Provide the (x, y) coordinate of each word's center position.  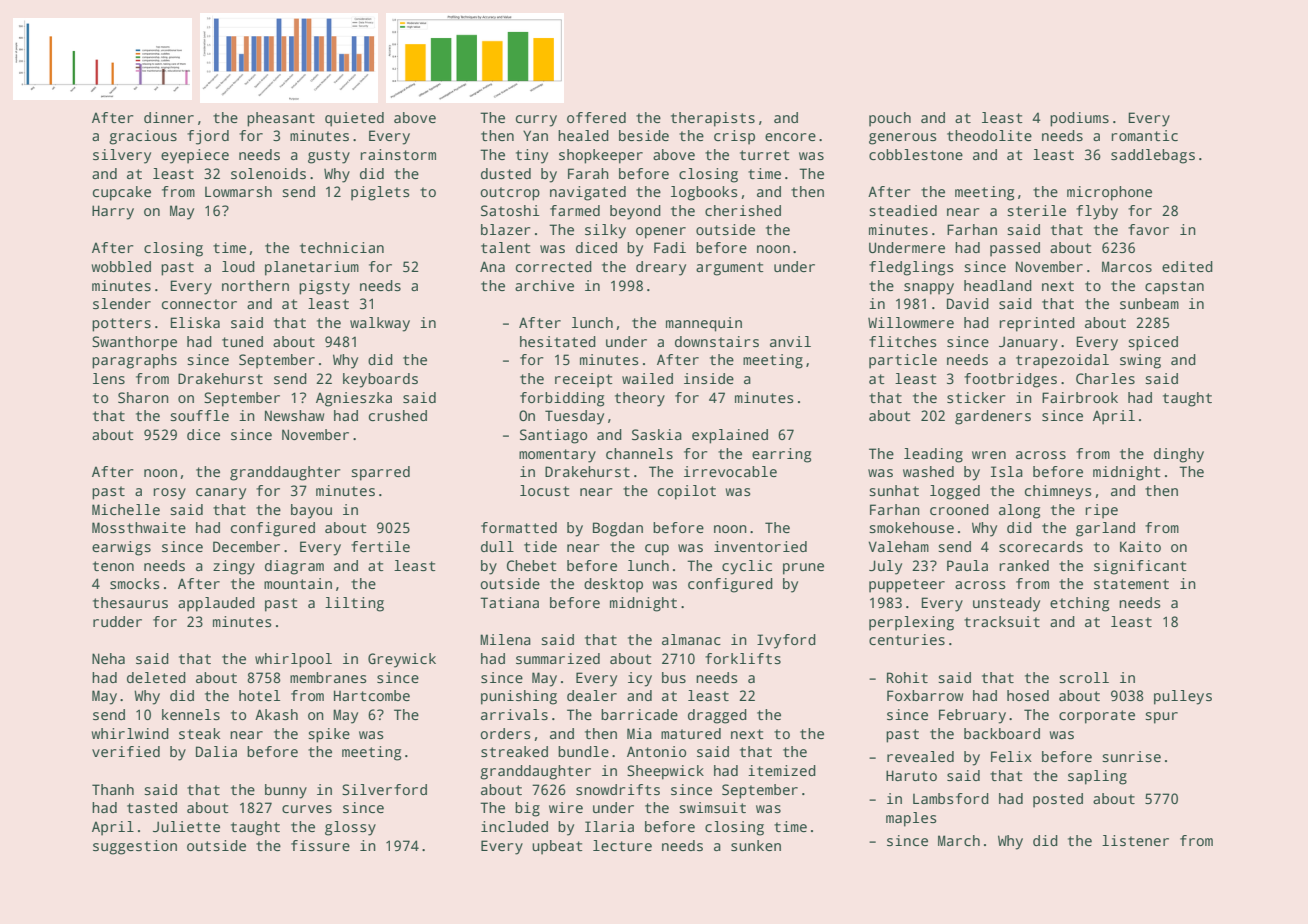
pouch (890, 119)
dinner (169, 117)
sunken (756, 845)
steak (199, 733)
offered (596, 117)
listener (1135, 840)
